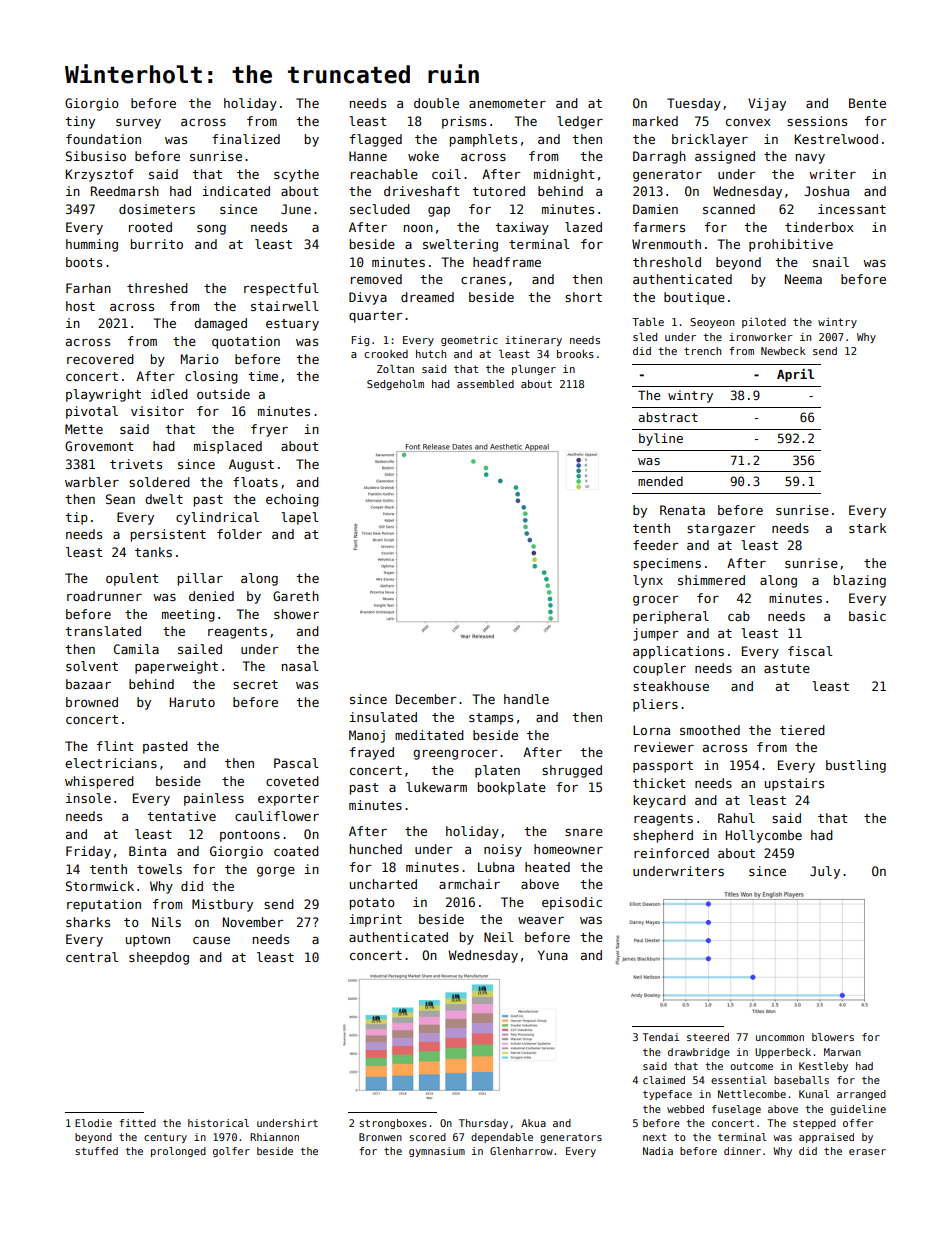  Describe the element at coordinates (296, 763) in the screenshot. I see `Pascal` at that location.
